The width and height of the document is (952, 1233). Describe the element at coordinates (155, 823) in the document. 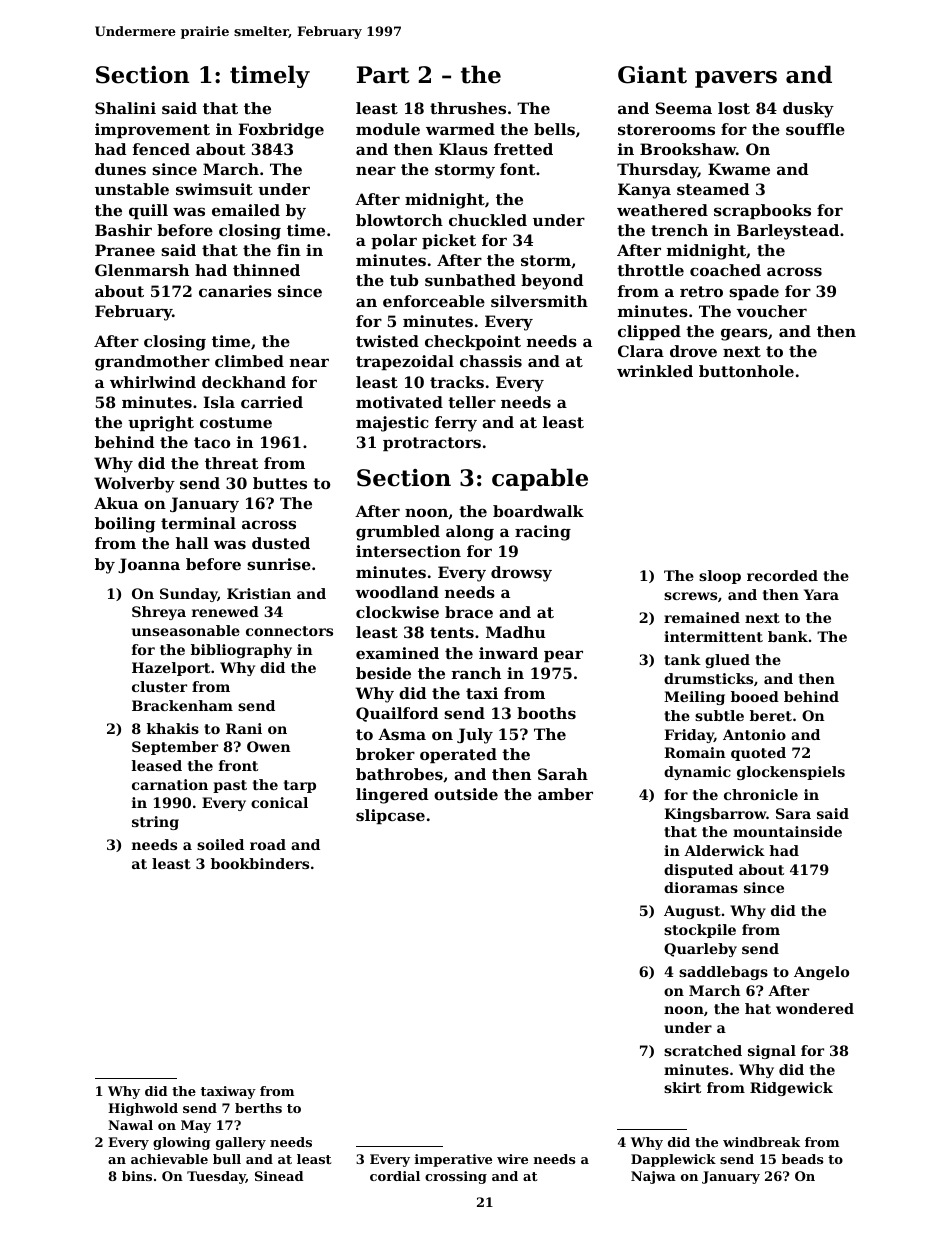

I see `string` at that location.
